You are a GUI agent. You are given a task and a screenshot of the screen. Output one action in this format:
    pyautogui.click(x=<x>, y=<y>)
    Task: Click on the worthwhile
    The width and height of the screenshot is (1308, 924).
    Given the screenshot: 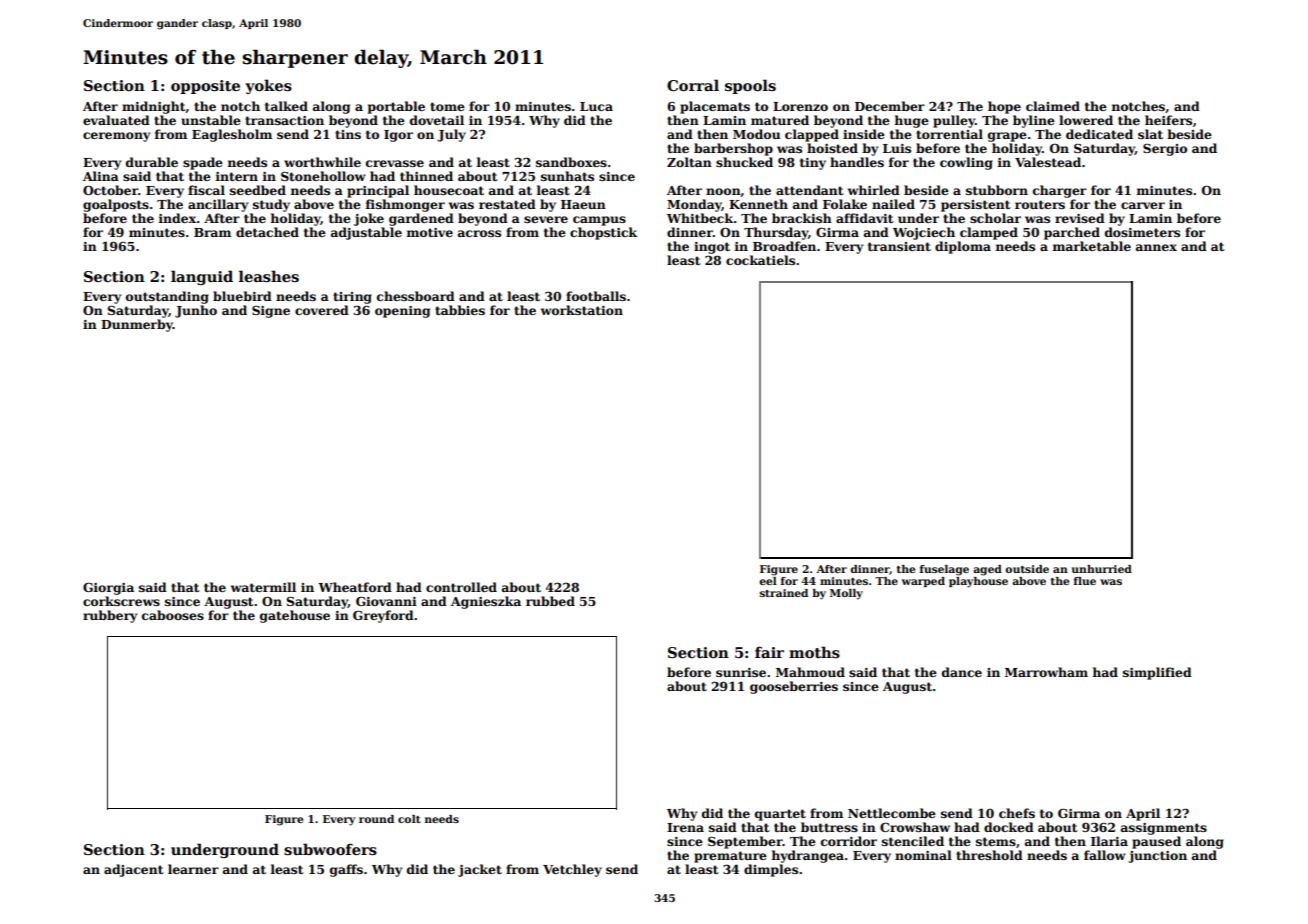 What is the action you would take?
    pyautogui.click(x=322, y=162)
